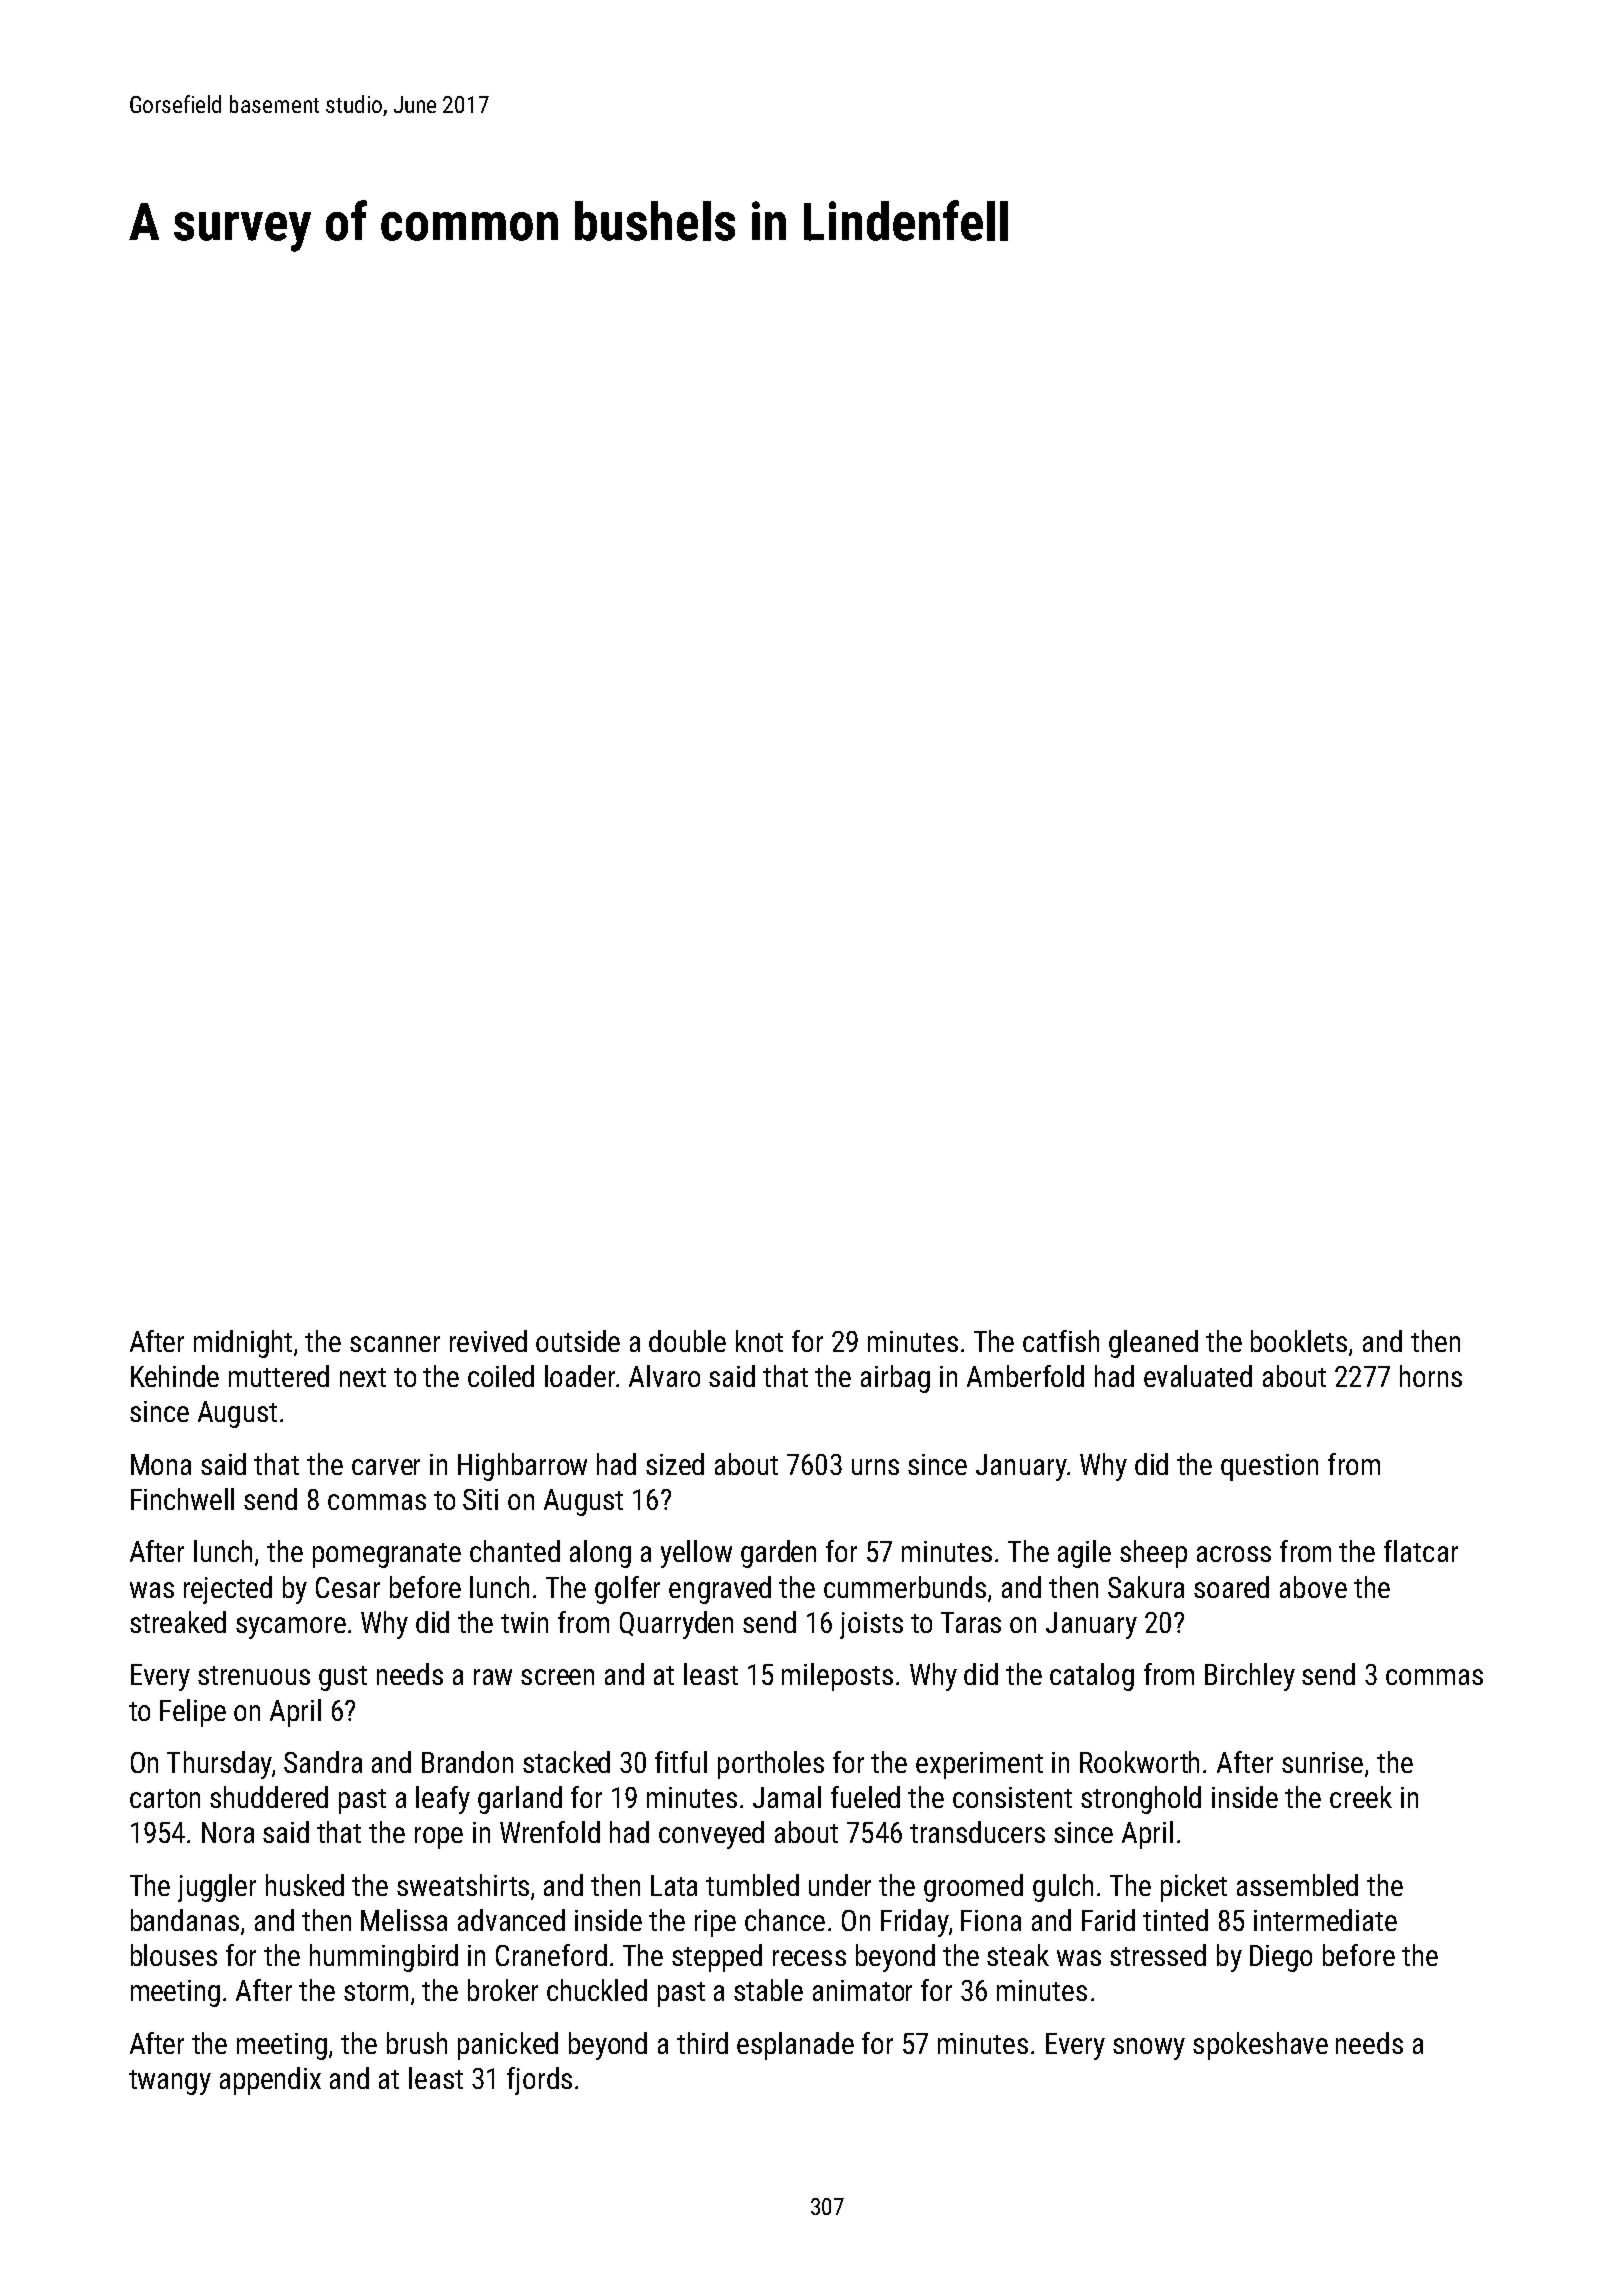  What do you see at coordinates (1421, 1551) in the screenshot?
I see `flatcar` at bounding box center [1421, 1551].
